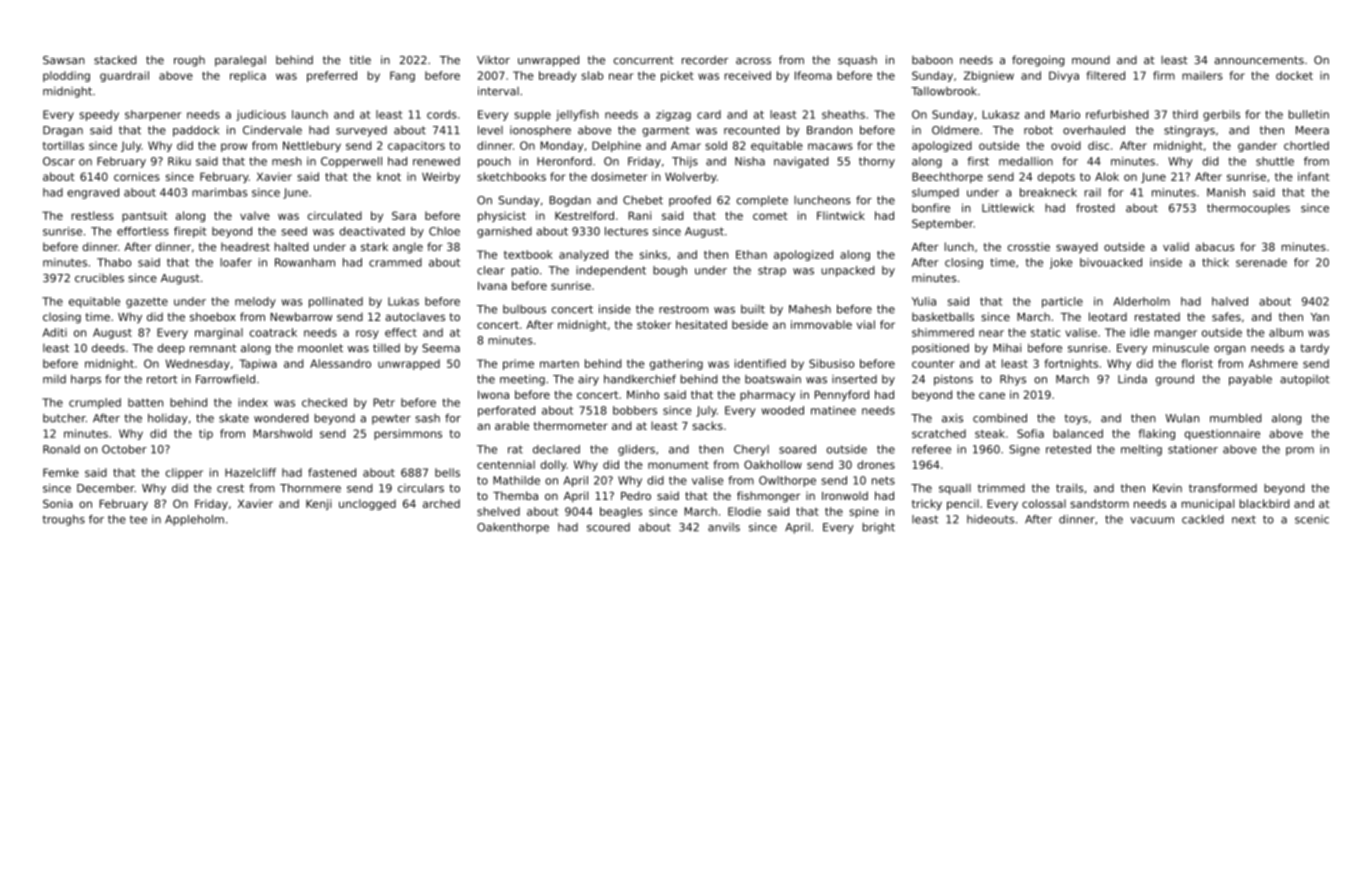 The width and height of the screenshot is (1372, 887). I want to click on Fang, so click(402, 76).
